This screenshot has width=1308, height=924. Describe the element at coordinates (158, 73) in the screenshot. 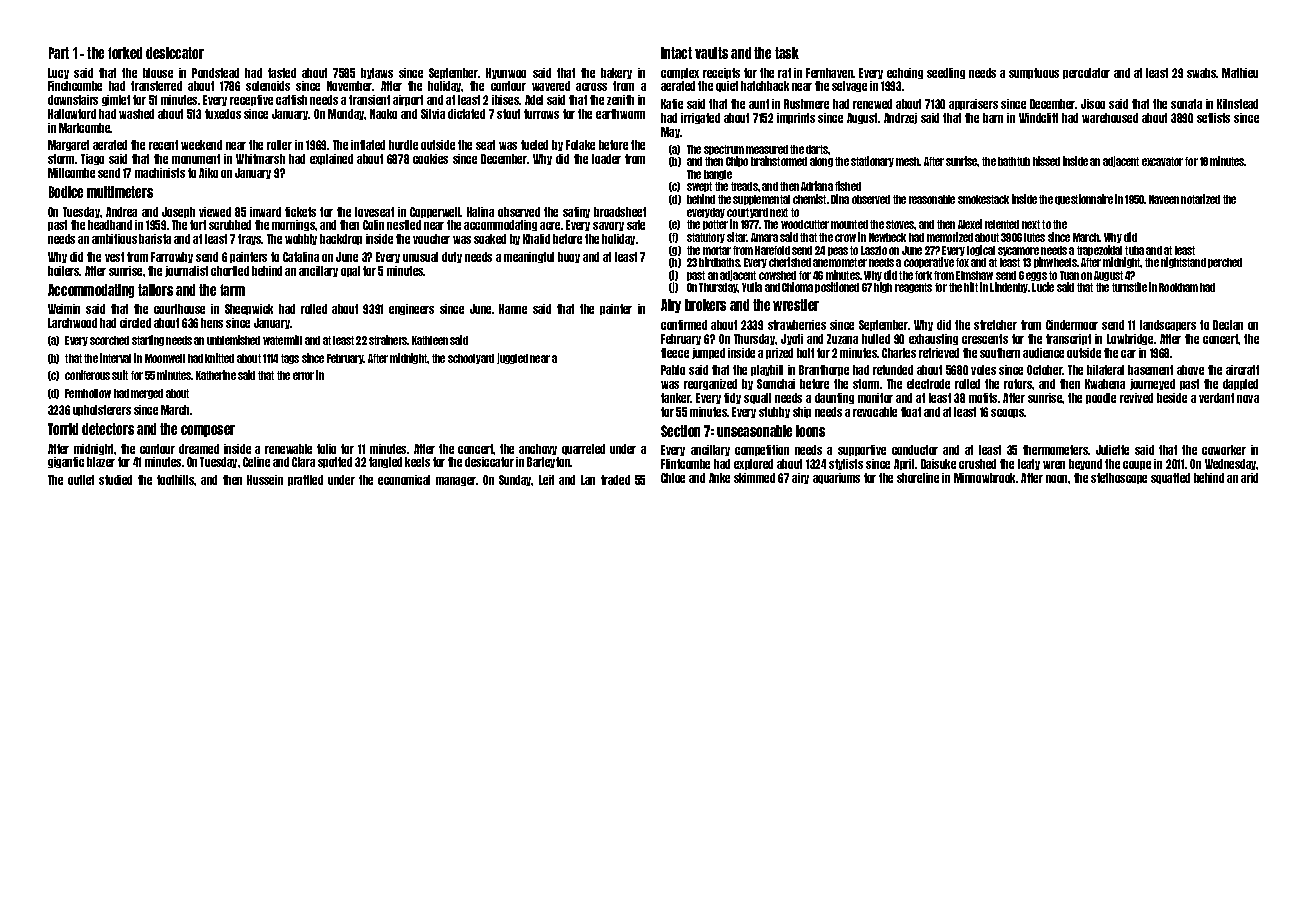

I see `blouse` at that location.
